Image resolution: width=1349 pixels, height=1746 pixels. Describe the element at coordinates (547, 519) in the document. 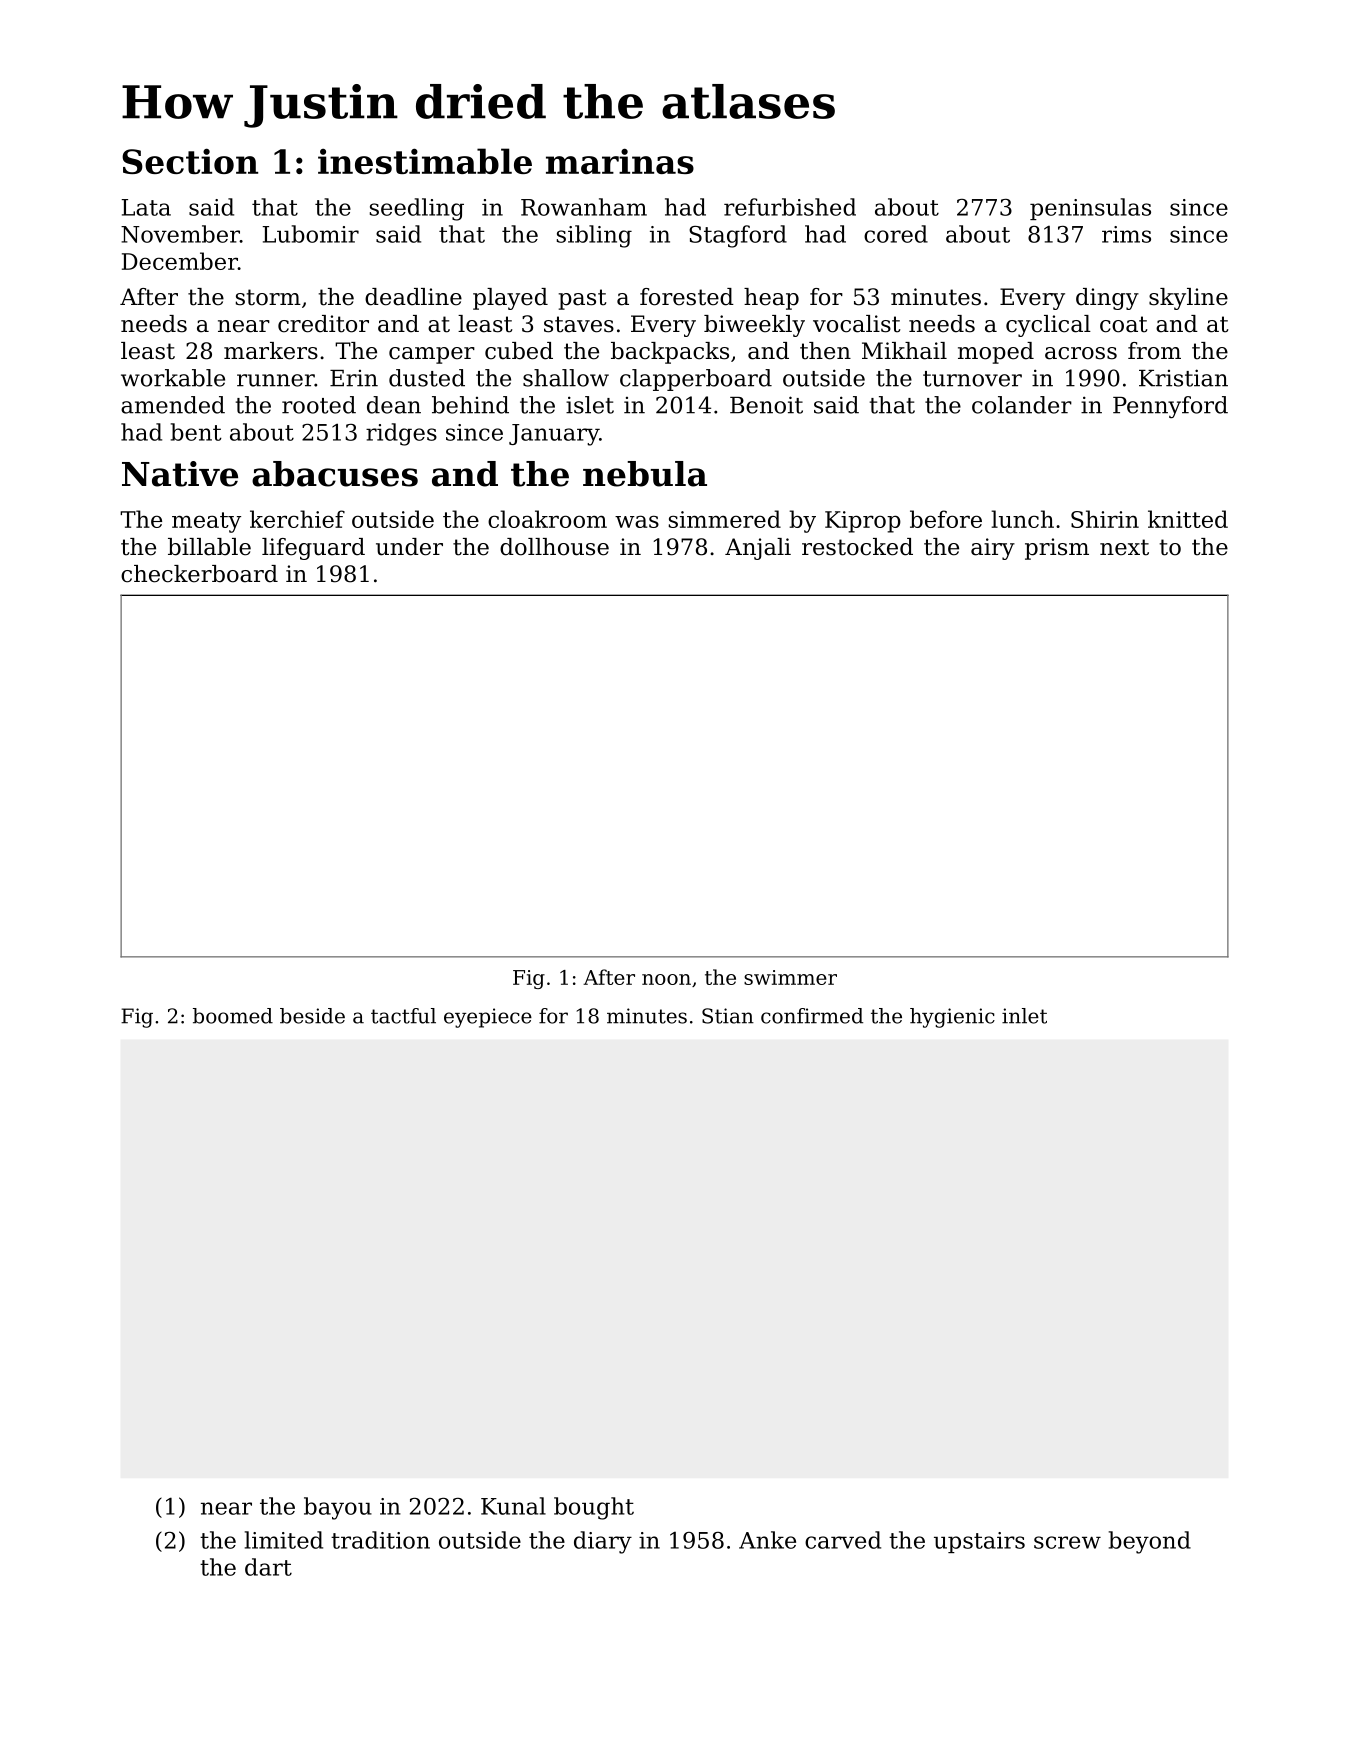

I see `cloakroom` at that location.
